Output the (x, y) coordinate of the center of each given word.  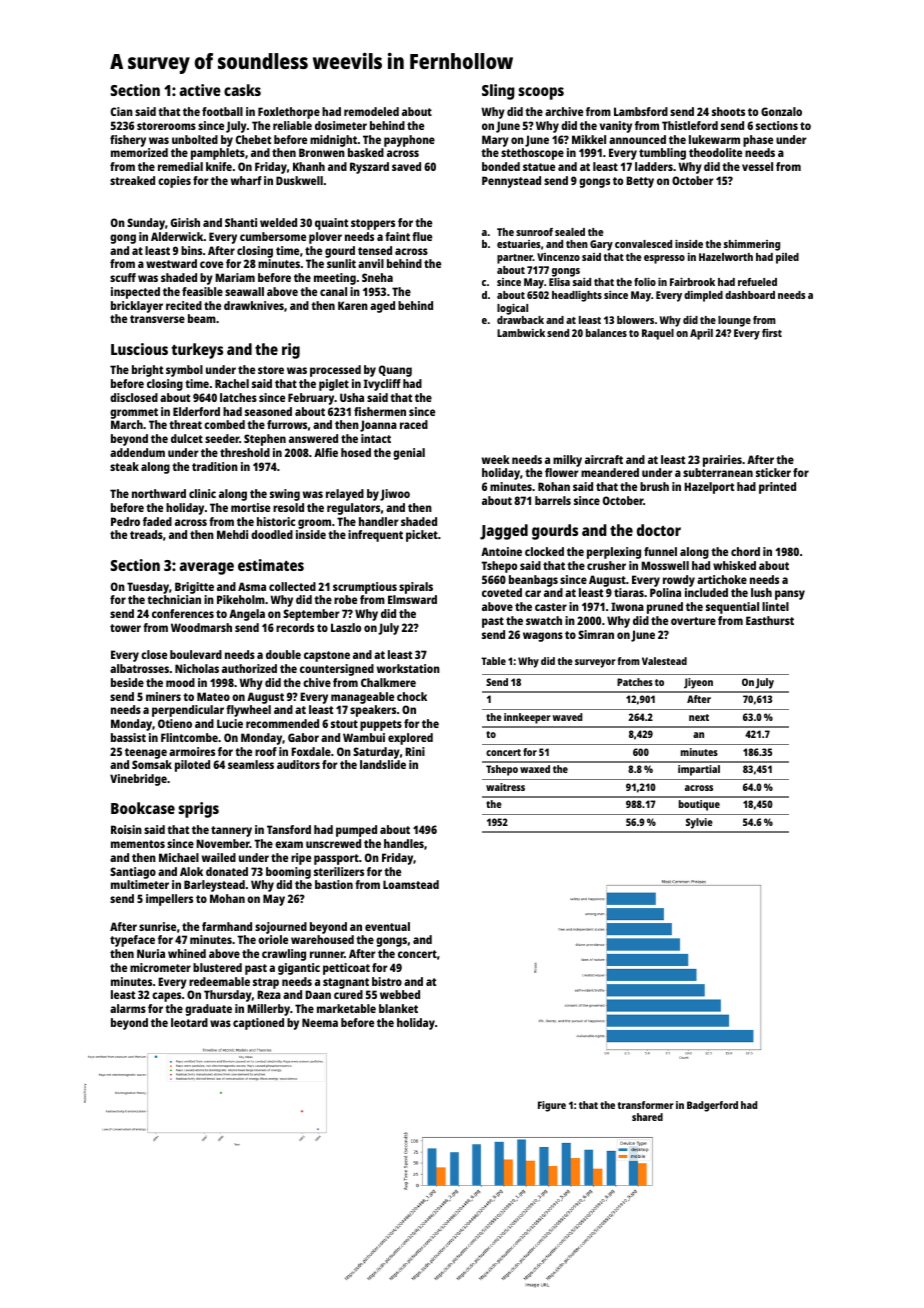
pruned (665, 608)
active (200, 90)
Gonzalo (781, 111)
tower (125, 628)
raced (414, 424)
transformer (645, 1105)
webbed (400, 994)
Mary (495, 141)
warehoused (322, 939)
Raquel (658, 334)
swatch (544, 620)
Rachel (232, 383)
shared (647, 1117)
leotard (189, 1022)
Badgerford (712, 1106)
